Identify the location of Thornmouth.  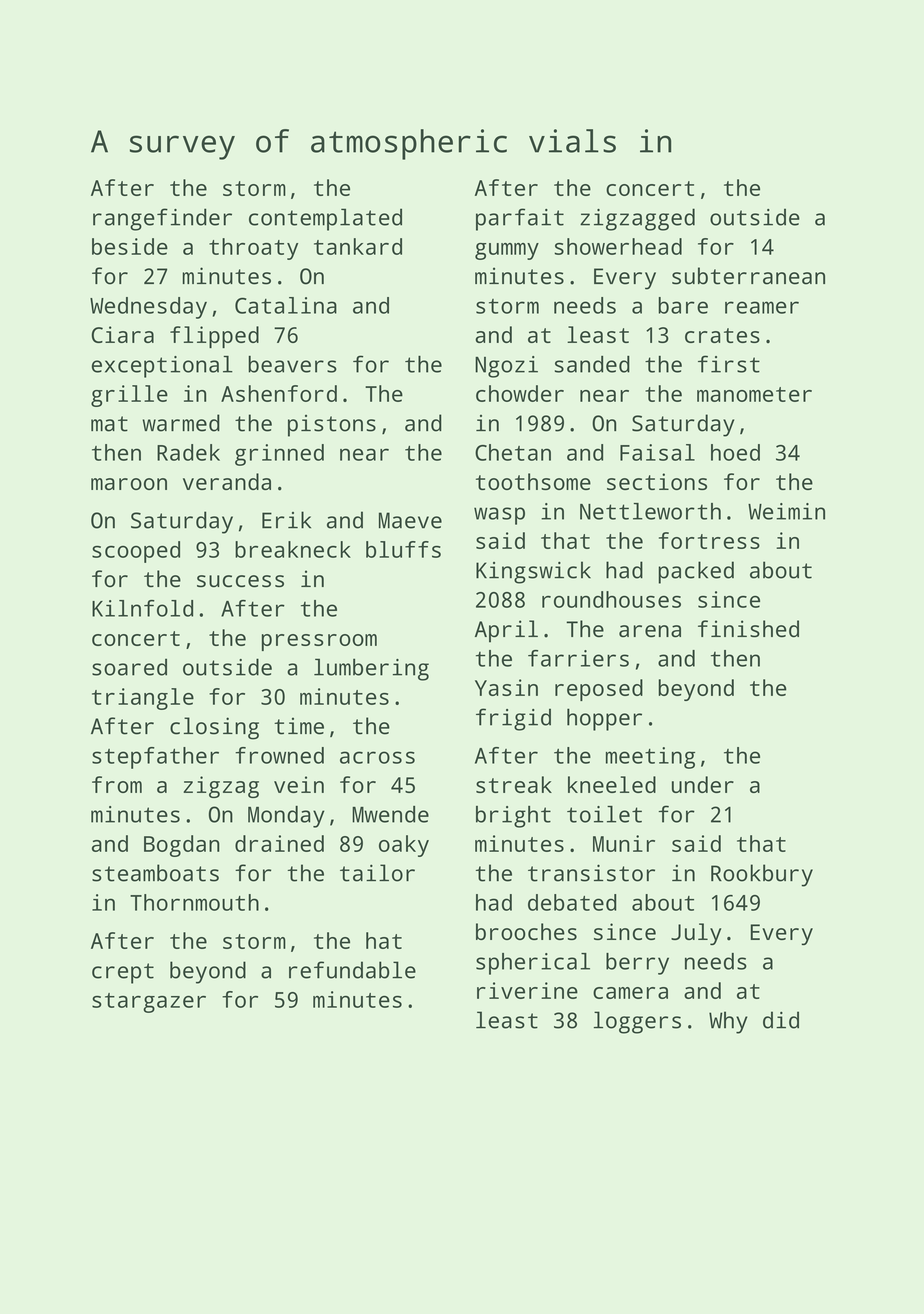
(194, 902).
